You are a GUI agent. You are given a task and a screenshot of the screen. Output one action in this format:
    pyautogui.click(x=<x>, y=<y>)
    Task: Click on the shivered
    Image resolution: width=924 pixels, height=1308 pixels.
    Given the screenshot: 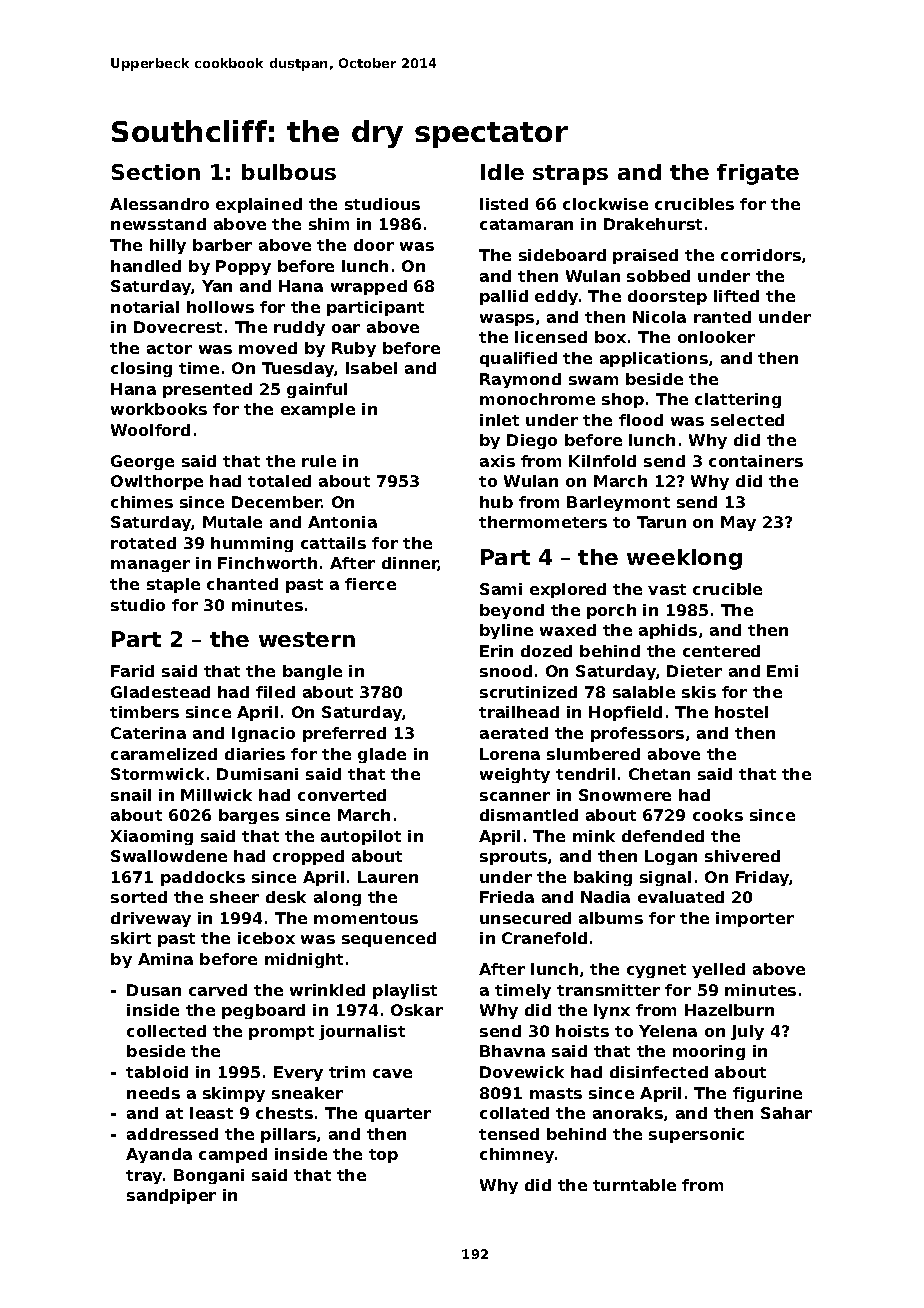 What is the action you would take?
    pyautogui.click(x=742, y=856)
